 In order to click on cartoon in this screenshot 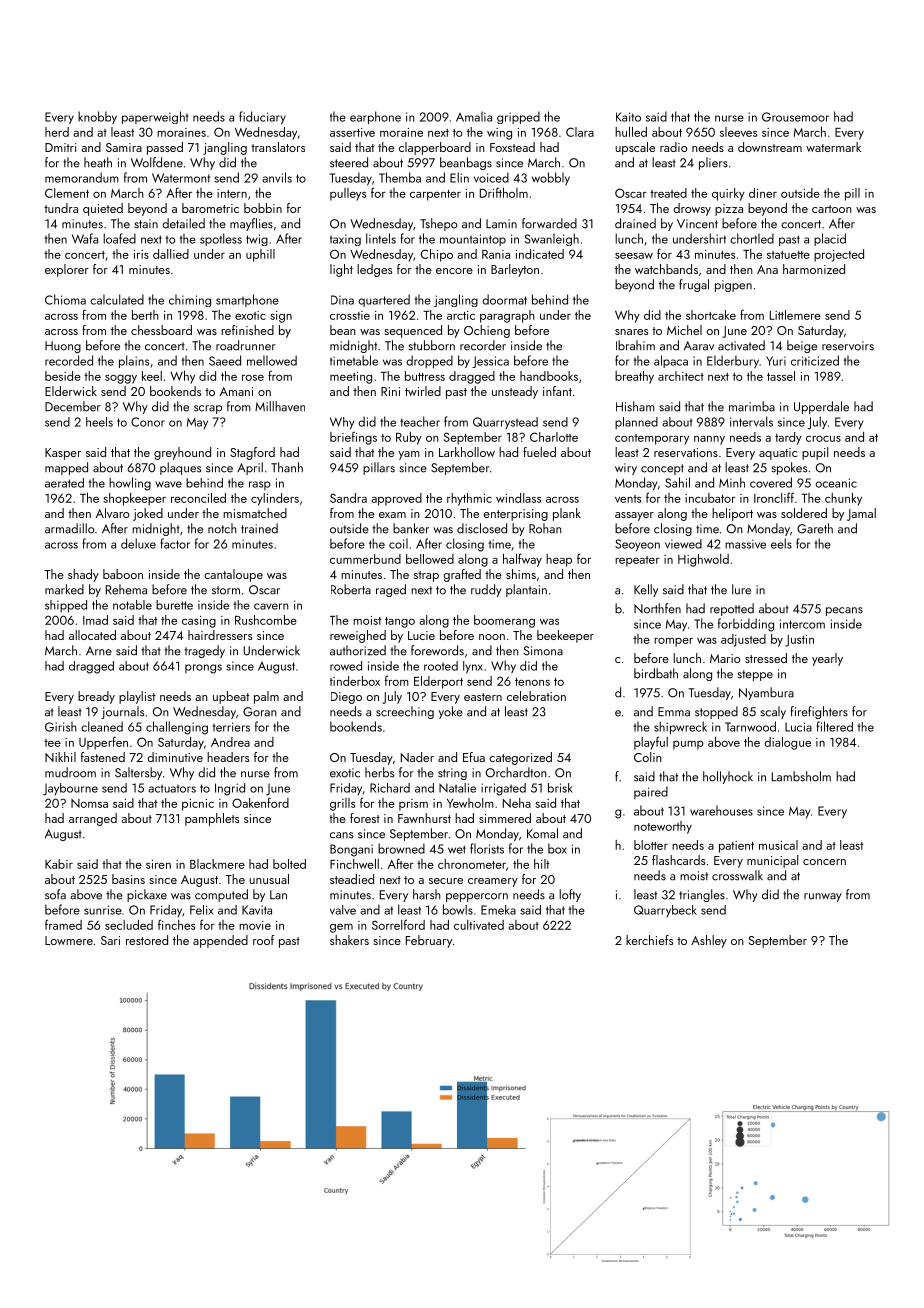, I will do `click(832, 209)`.
